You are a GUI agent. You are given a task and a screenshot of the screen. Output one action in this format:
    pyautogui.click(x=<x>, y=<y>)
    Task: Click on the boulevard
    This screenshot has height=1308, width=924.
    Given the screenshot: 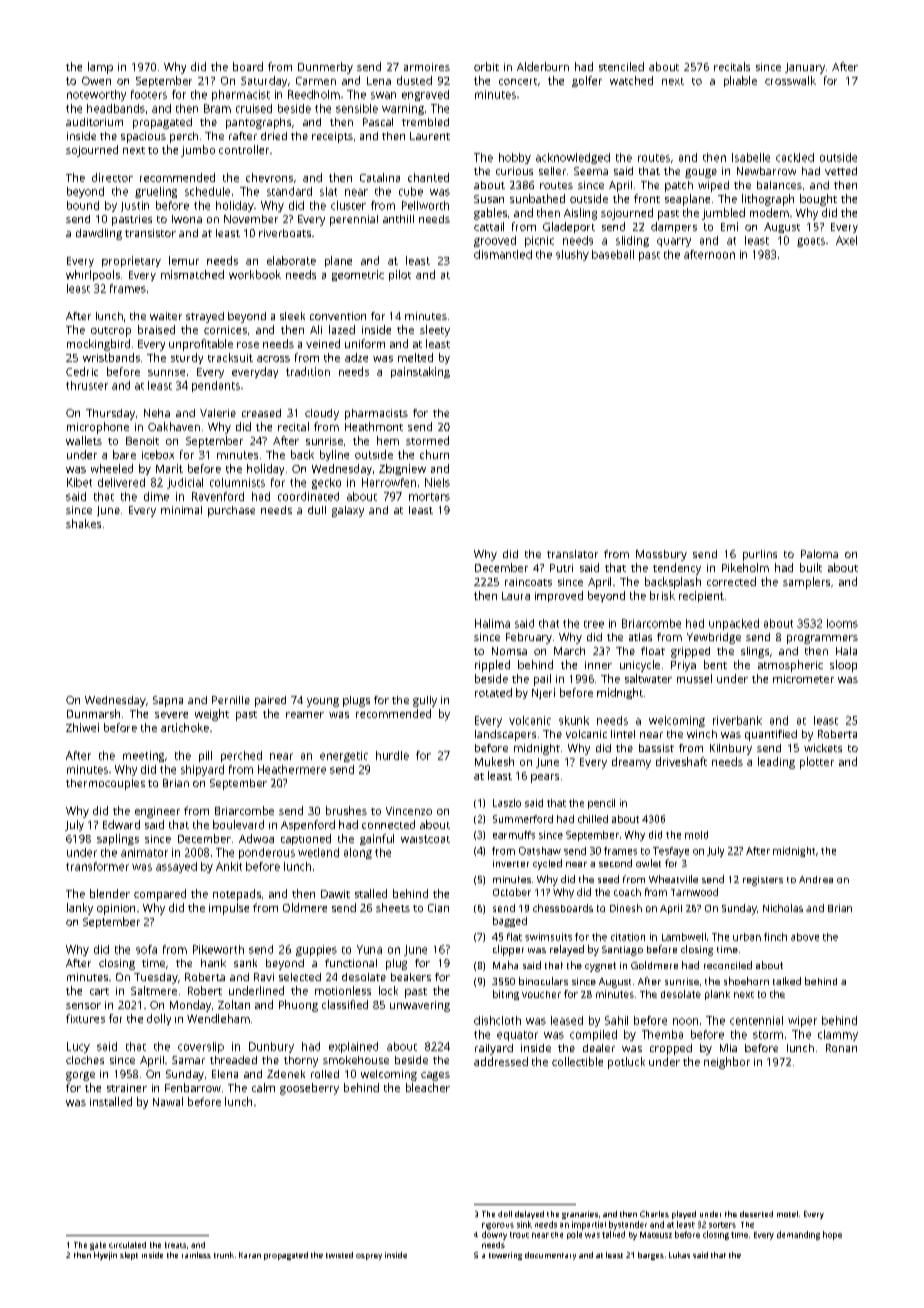 What is the action you would take?
    pyautogui.click(x=238, y=824)
